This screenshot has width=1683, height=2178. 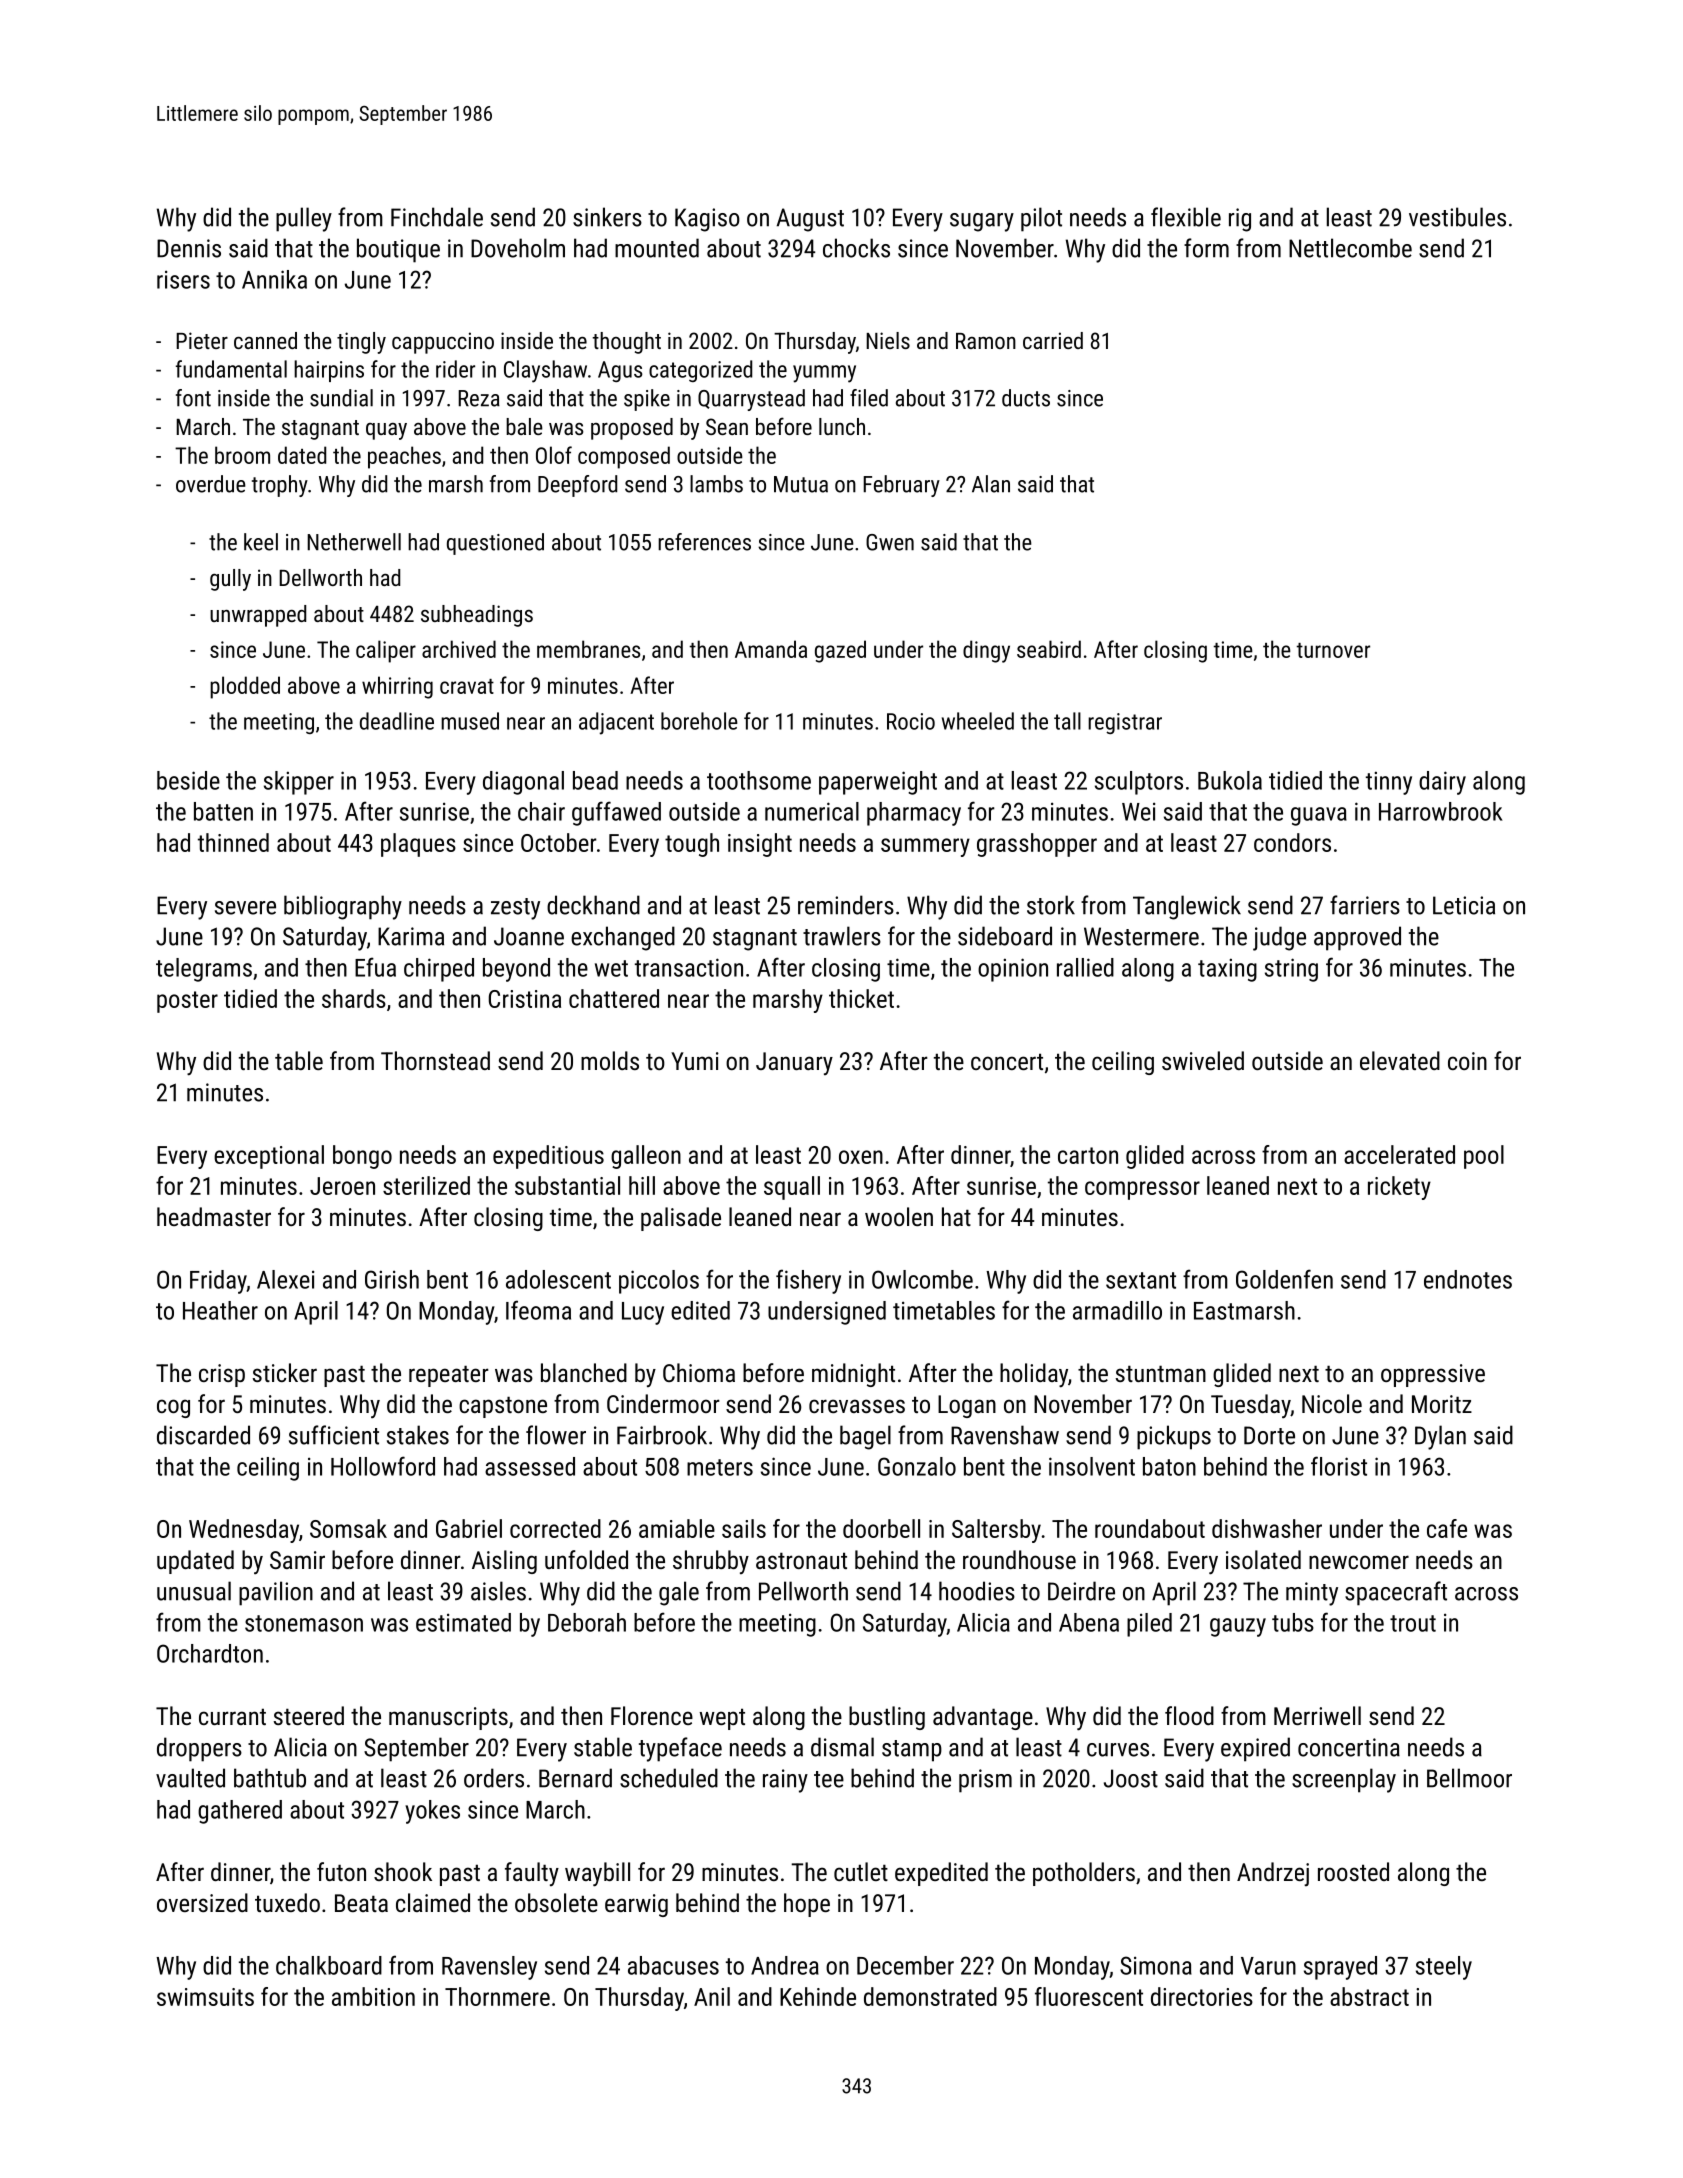 What do you see at coordinates (810, 220) in the screenshot?
I see `August` at bounding box center [810, 220].
